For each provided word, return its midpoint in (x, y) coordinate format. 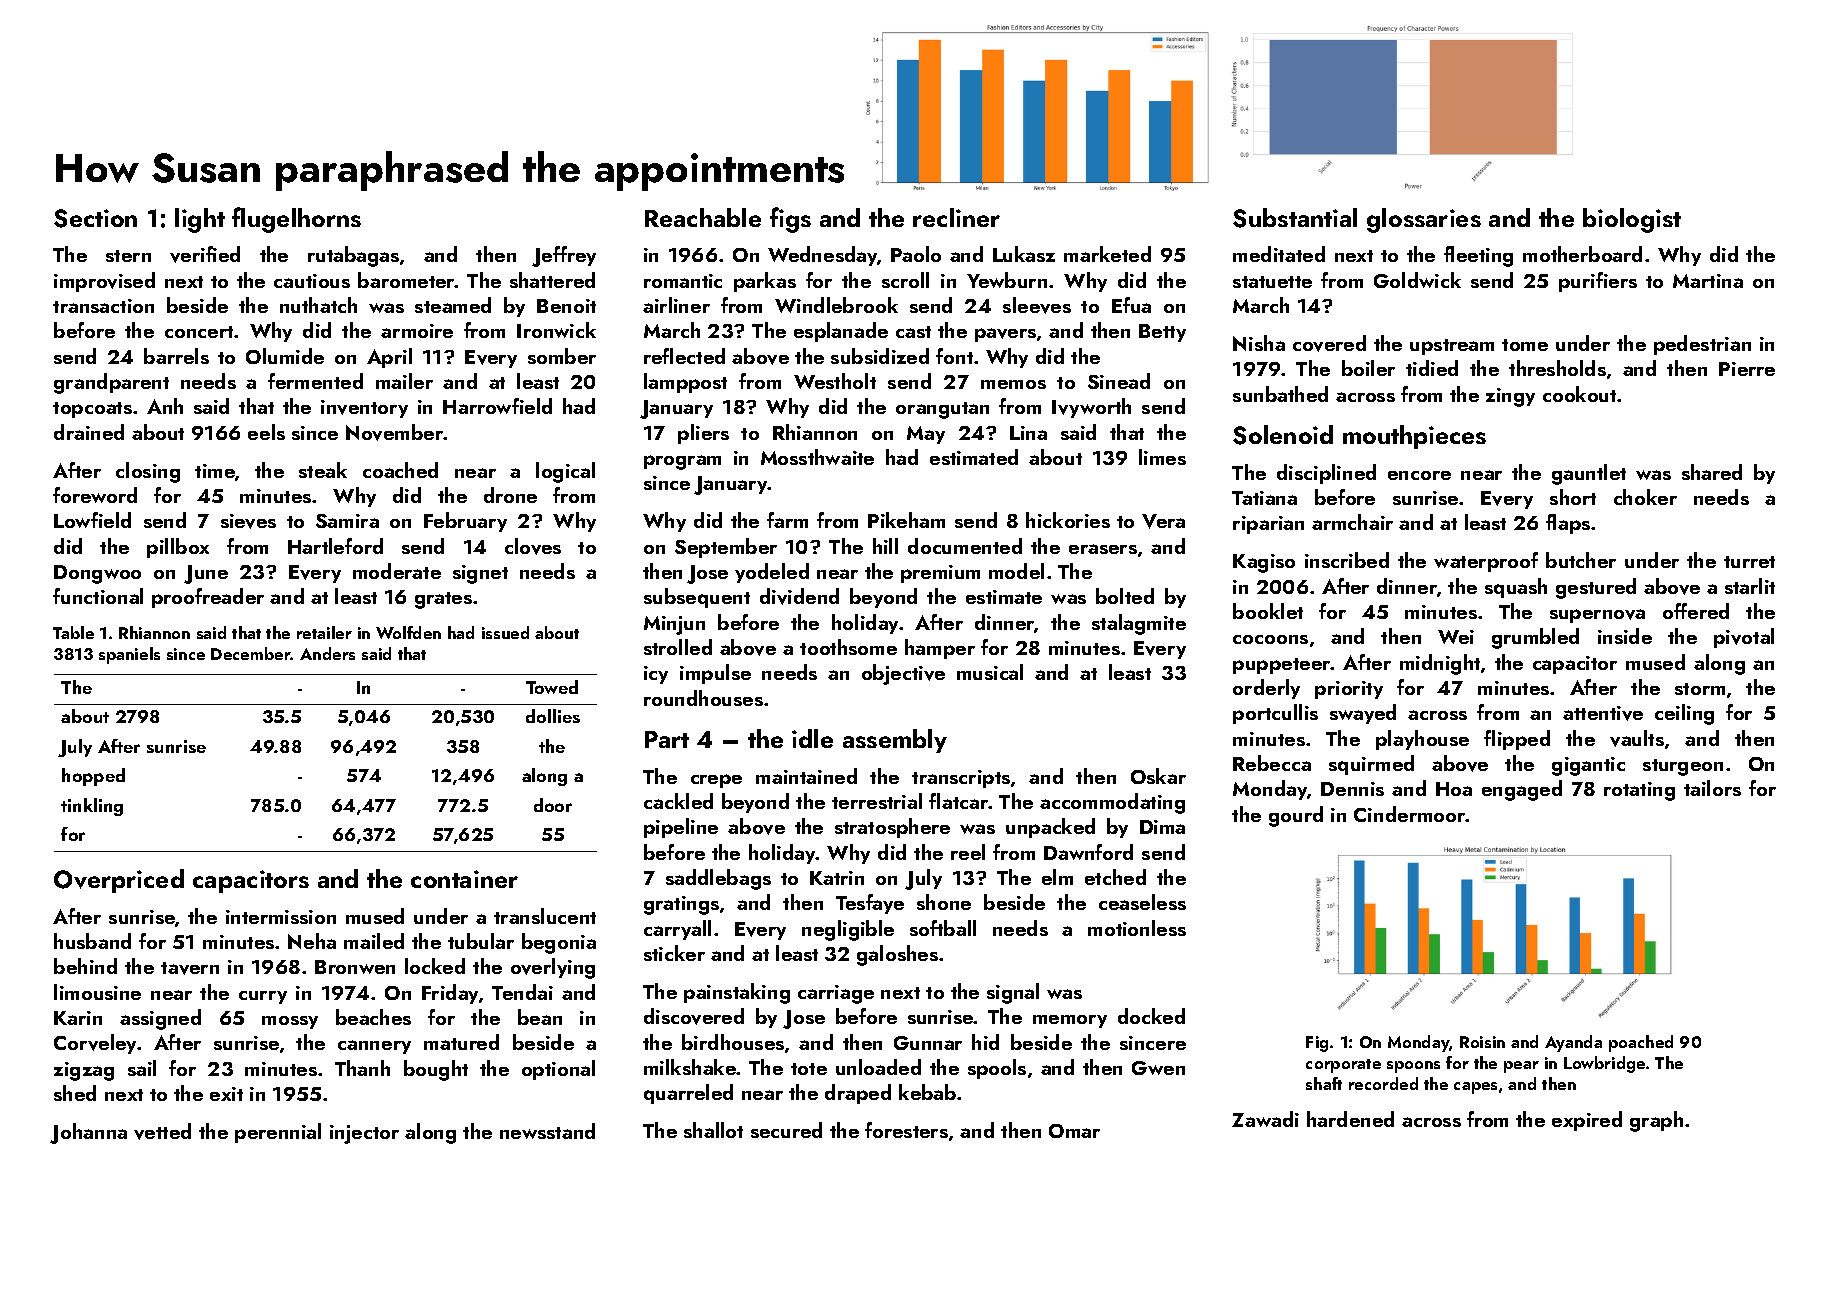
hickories (1068, 520)
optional (558, 1070)
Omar (1074, 1131)
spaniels (129, 655)
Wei (1456, 637)
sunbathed (1280, 394)
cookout (1580, 394)
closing (148, 472)
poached (1641, 1043)
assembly (895, 741)
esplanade (841, 332)
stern (128, 256)
